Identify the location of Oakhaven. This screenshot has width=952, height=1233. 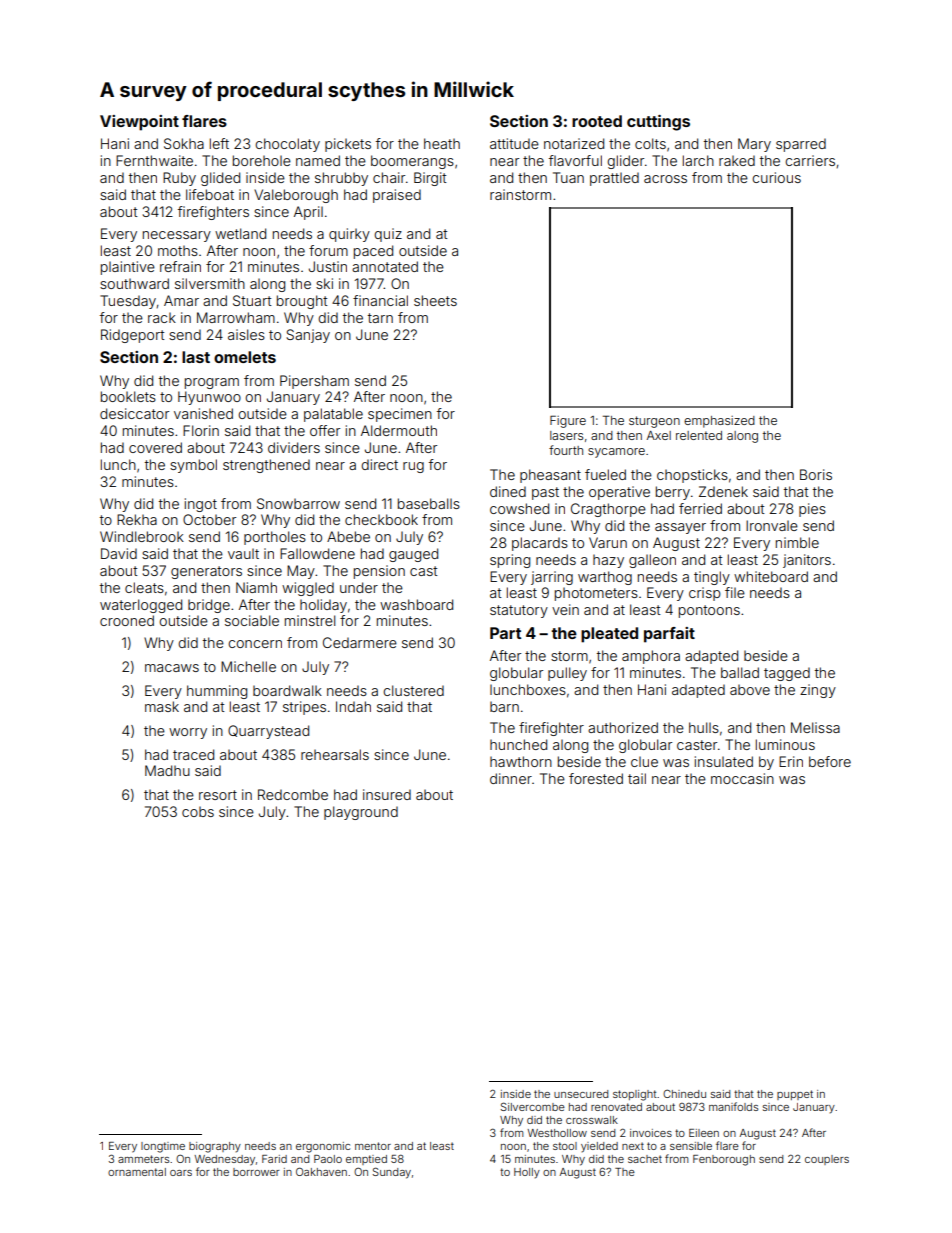
(321, 1171).
